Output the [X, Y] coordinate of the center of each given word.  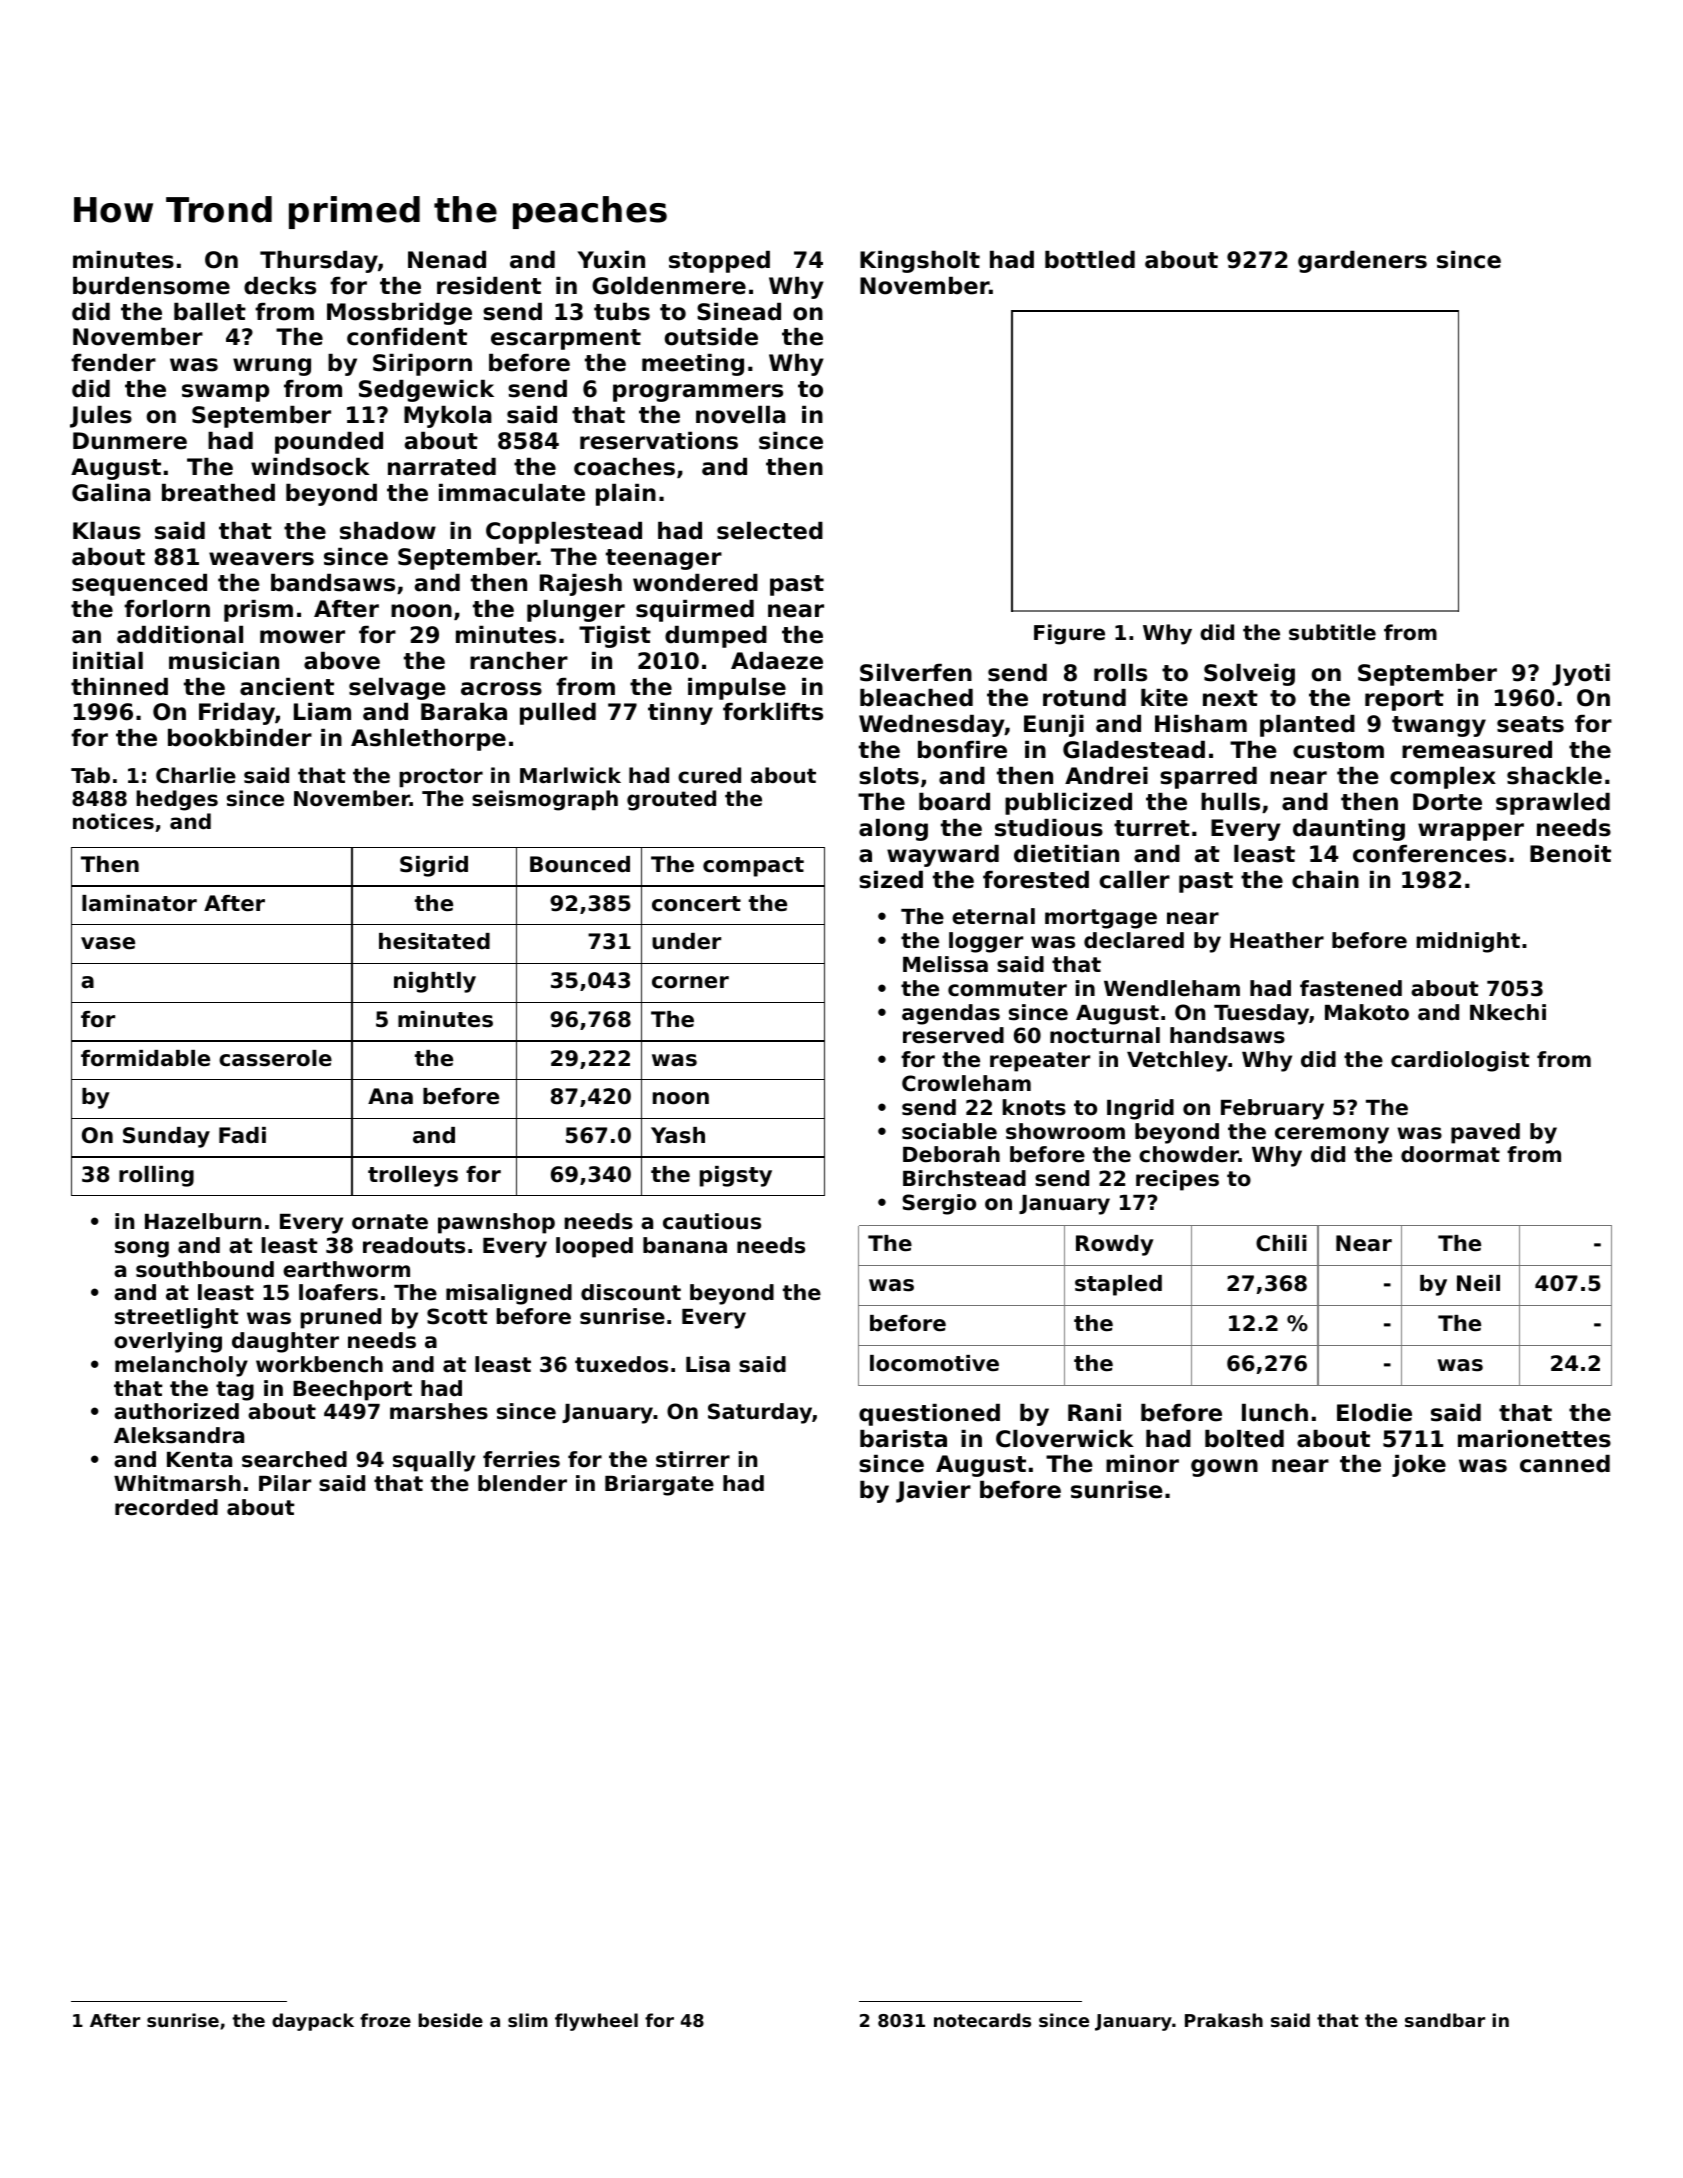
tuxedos [621, 1364]
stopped [719, 262]
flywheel [596, 2022]
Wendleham [1172, 988]
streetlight [177, 1318]
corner [690, 982]
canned [1565, 1464]
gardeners [1362, 262]
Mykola [448, 417]
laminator [139, 903]
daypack [313, 2022]
